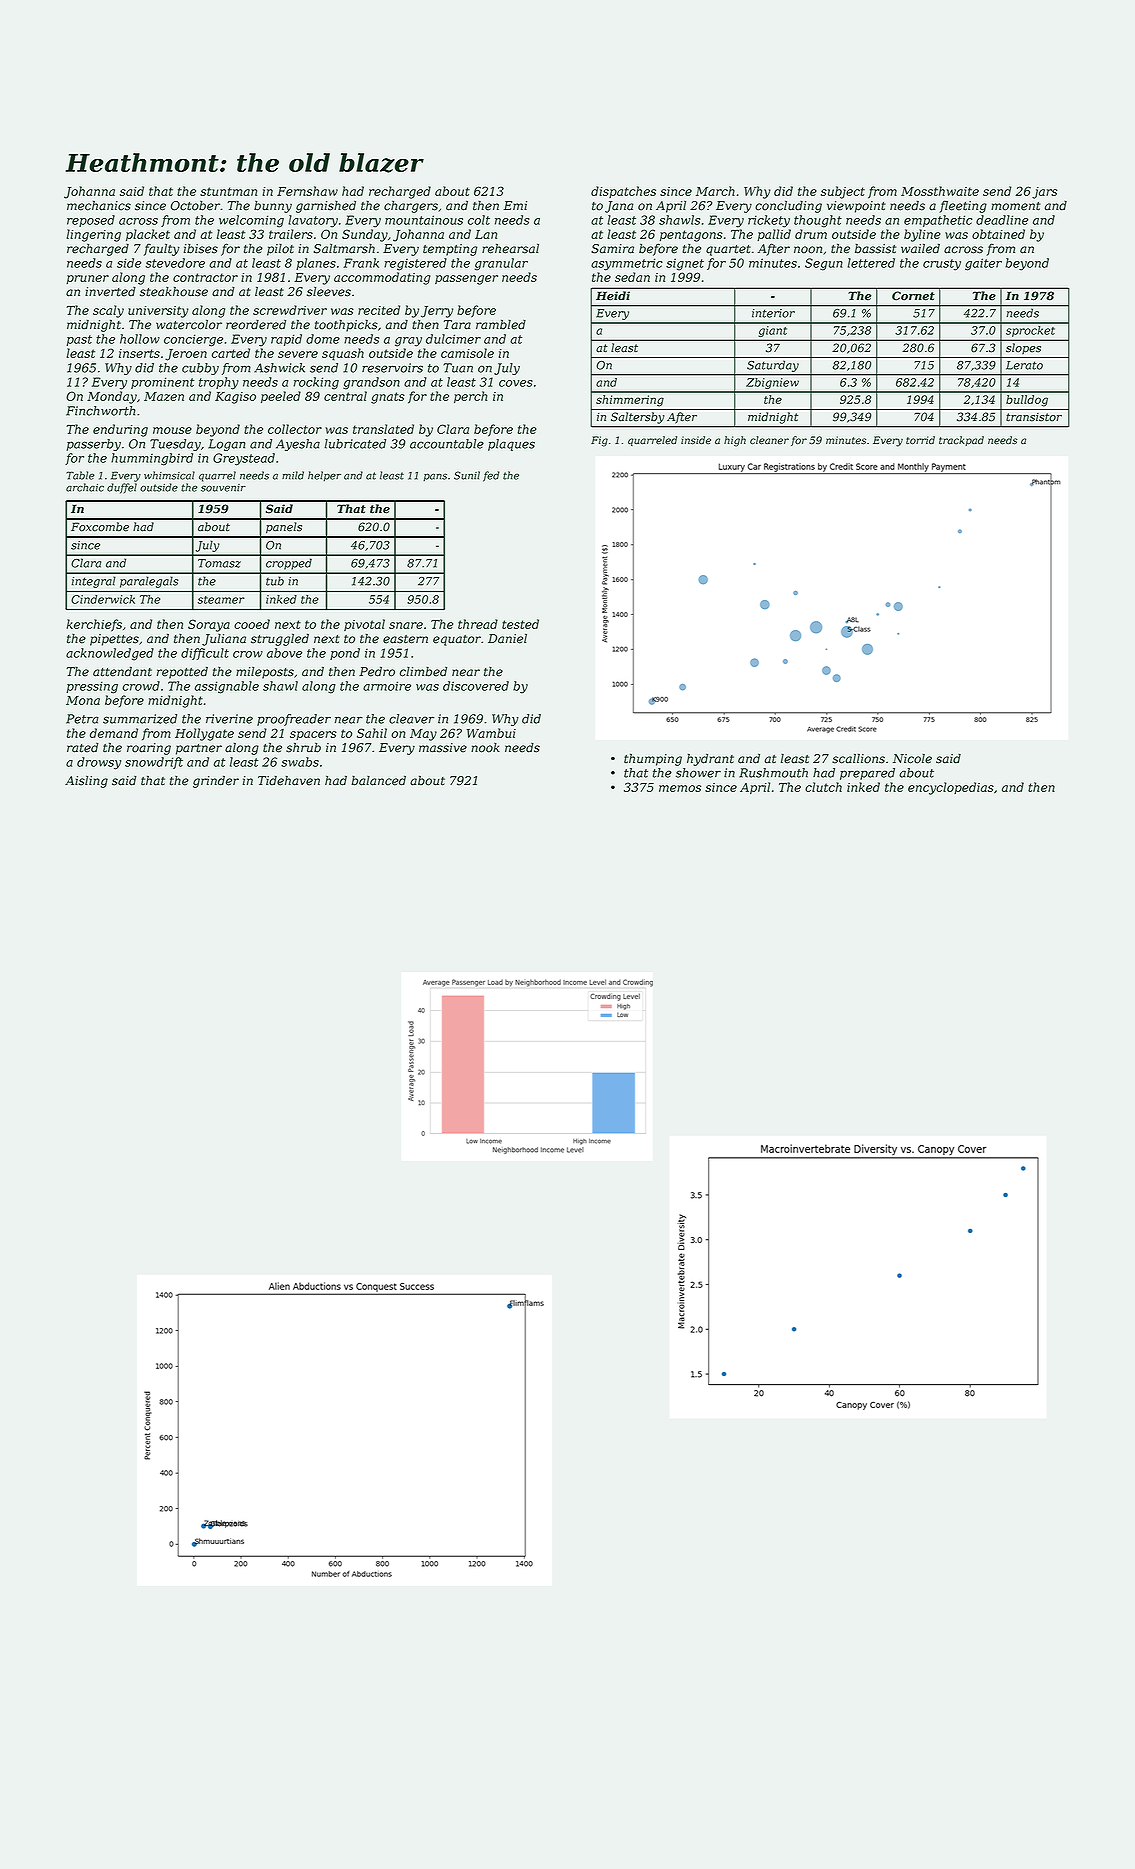 Image resolution: width=1135 pixels, height=1869 pixels. Describe the element at coordinates (86, 782) in the screenshot. I see `Aisling` at that location.
